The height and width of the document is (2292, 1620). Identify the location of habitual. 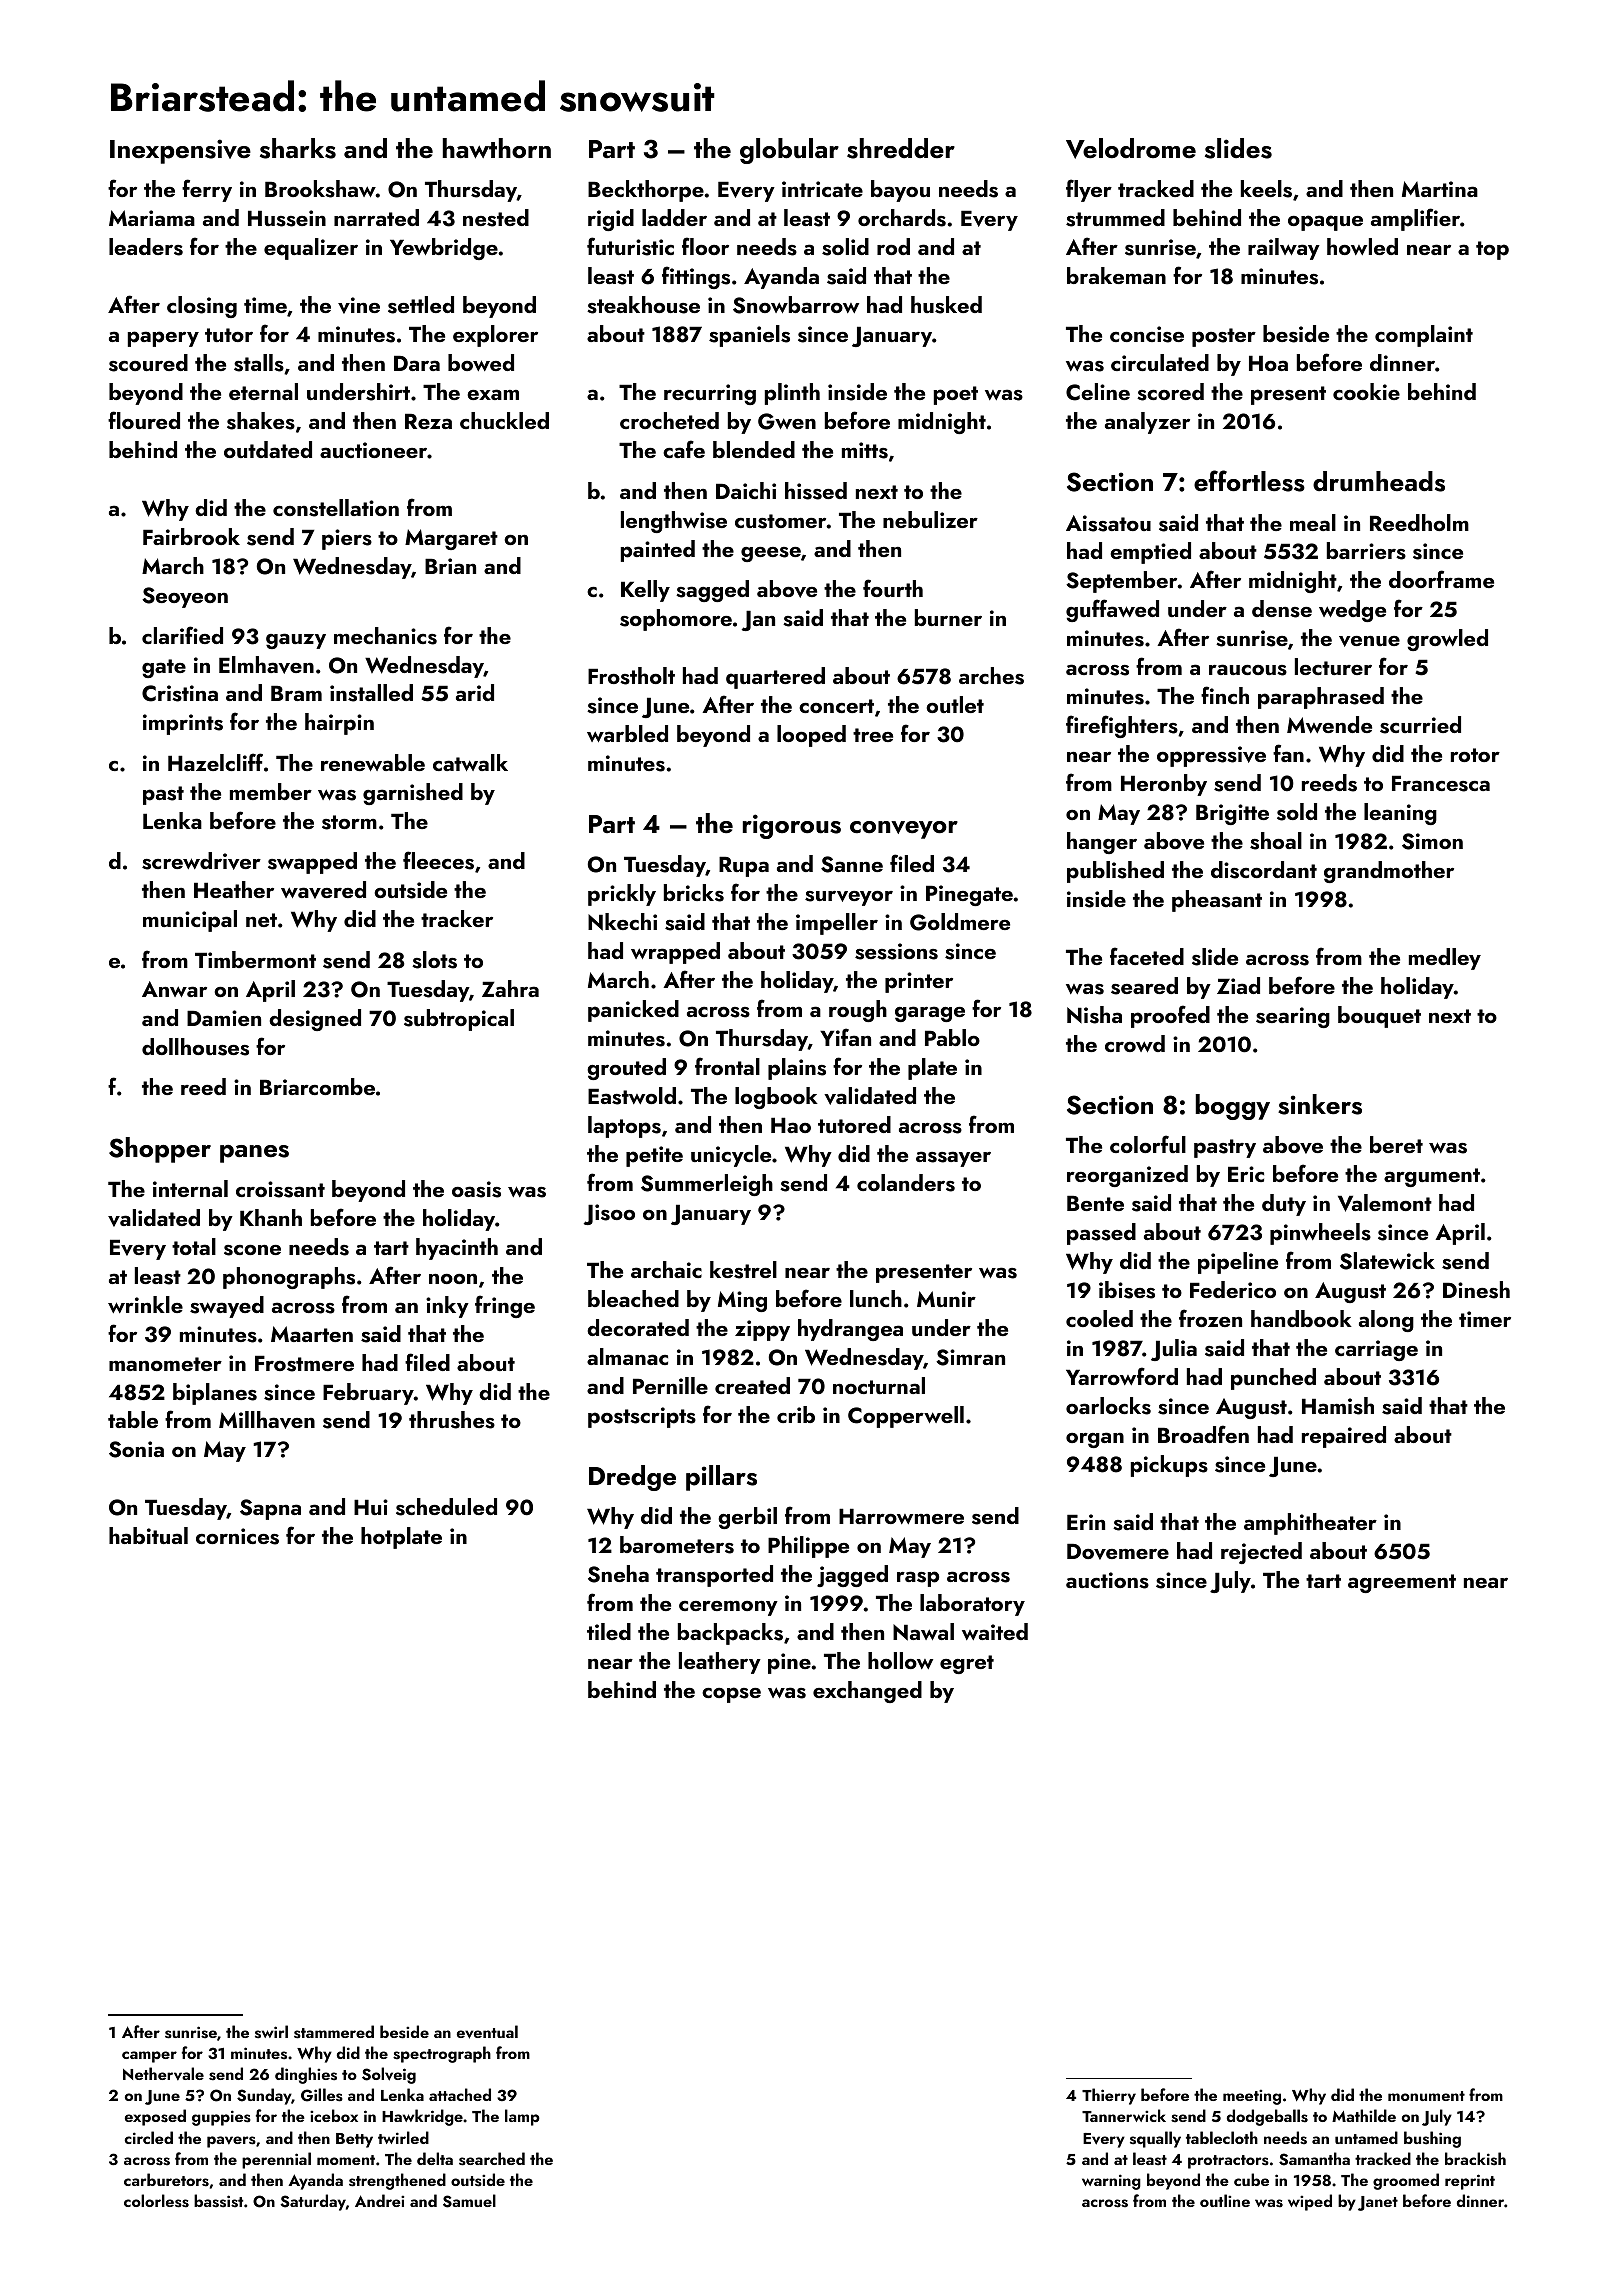
(148, 1535).
